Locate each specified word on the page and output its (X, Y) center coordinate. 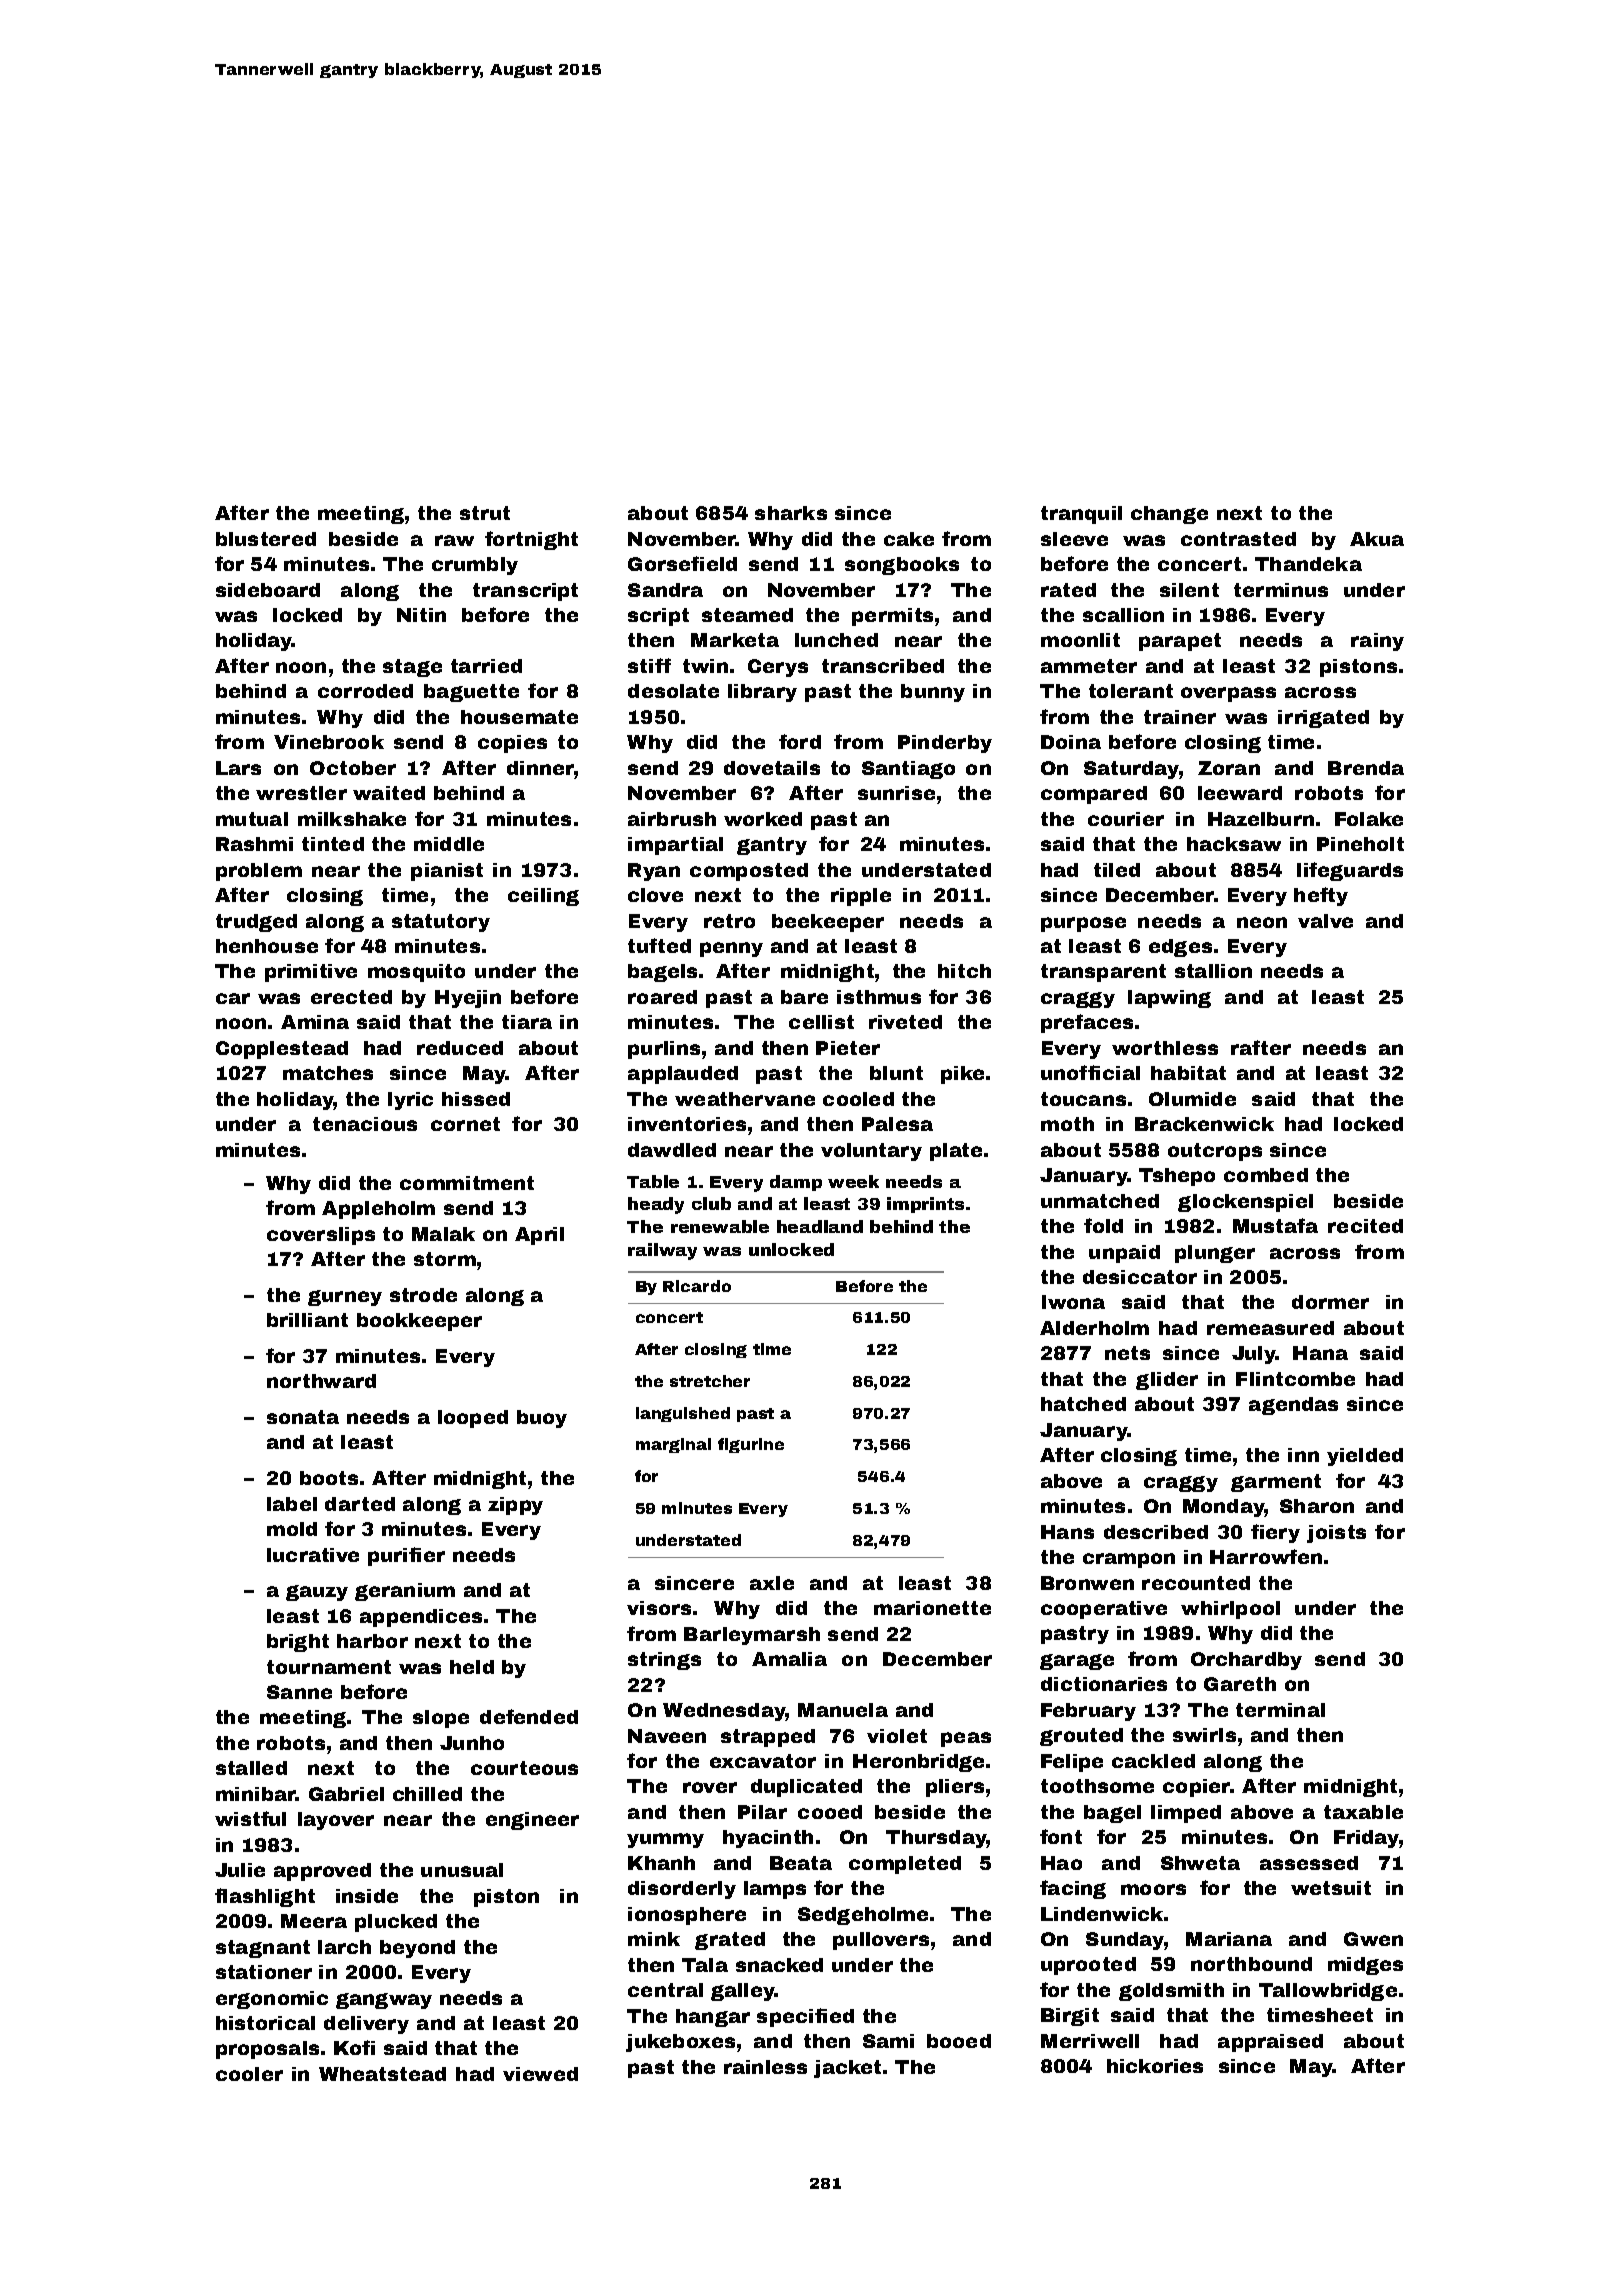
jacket (847, 2069)
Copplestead (282, 1050)
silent (1189, 590)
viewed (540, 2074)
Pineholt (1360, 844)
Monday (1224, 1508)
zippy (515, 1506)
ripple (861, 897)
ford (800, 741)
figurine (751, 1445)
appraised (1270, 2043)
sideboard (268, 590)
